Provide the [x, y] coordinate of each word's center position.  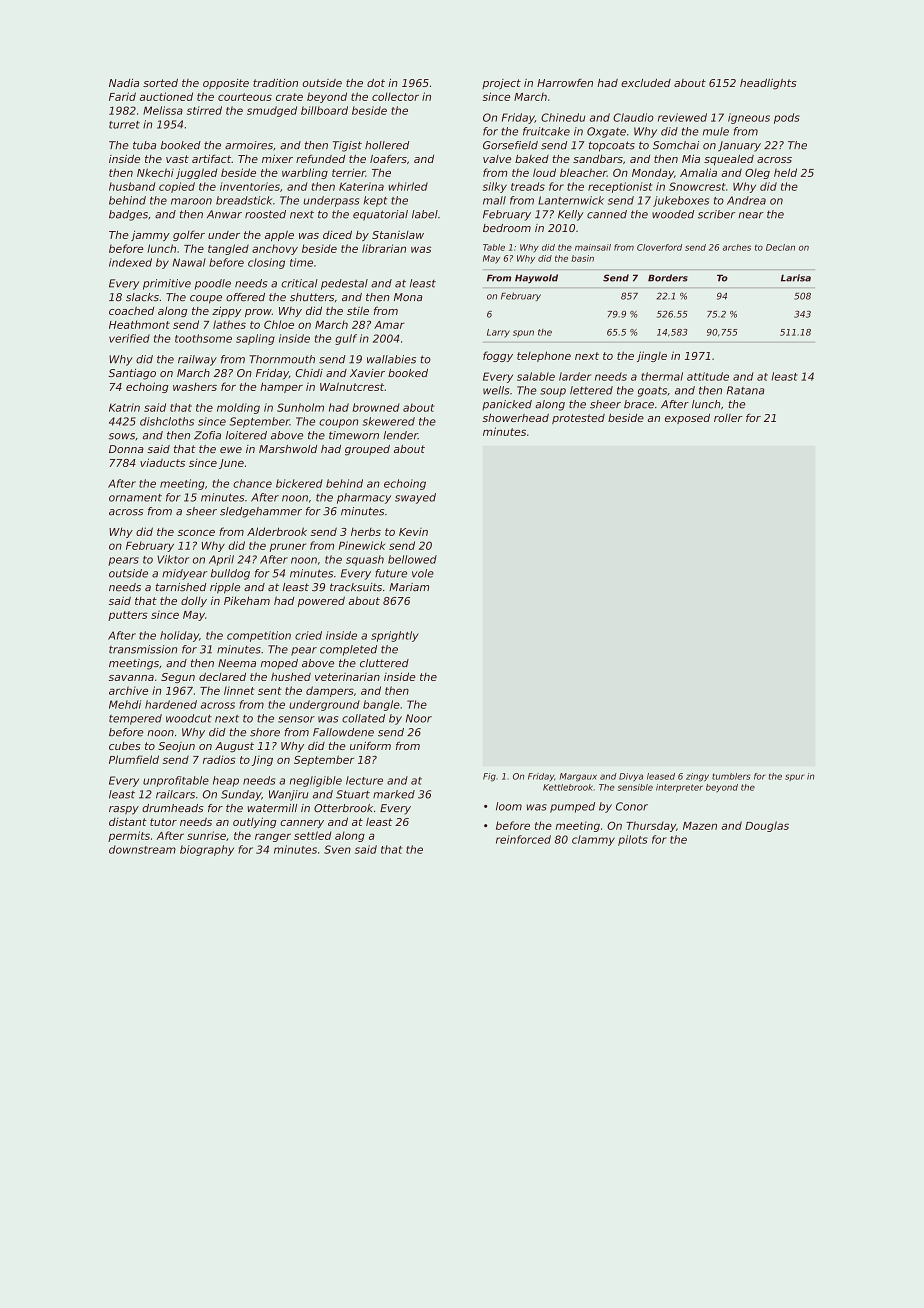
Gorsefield [510, 145]
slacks [142, 297]
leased [661, 776]
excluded [646, 82]
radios [219, 759]
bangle [381, 705]
